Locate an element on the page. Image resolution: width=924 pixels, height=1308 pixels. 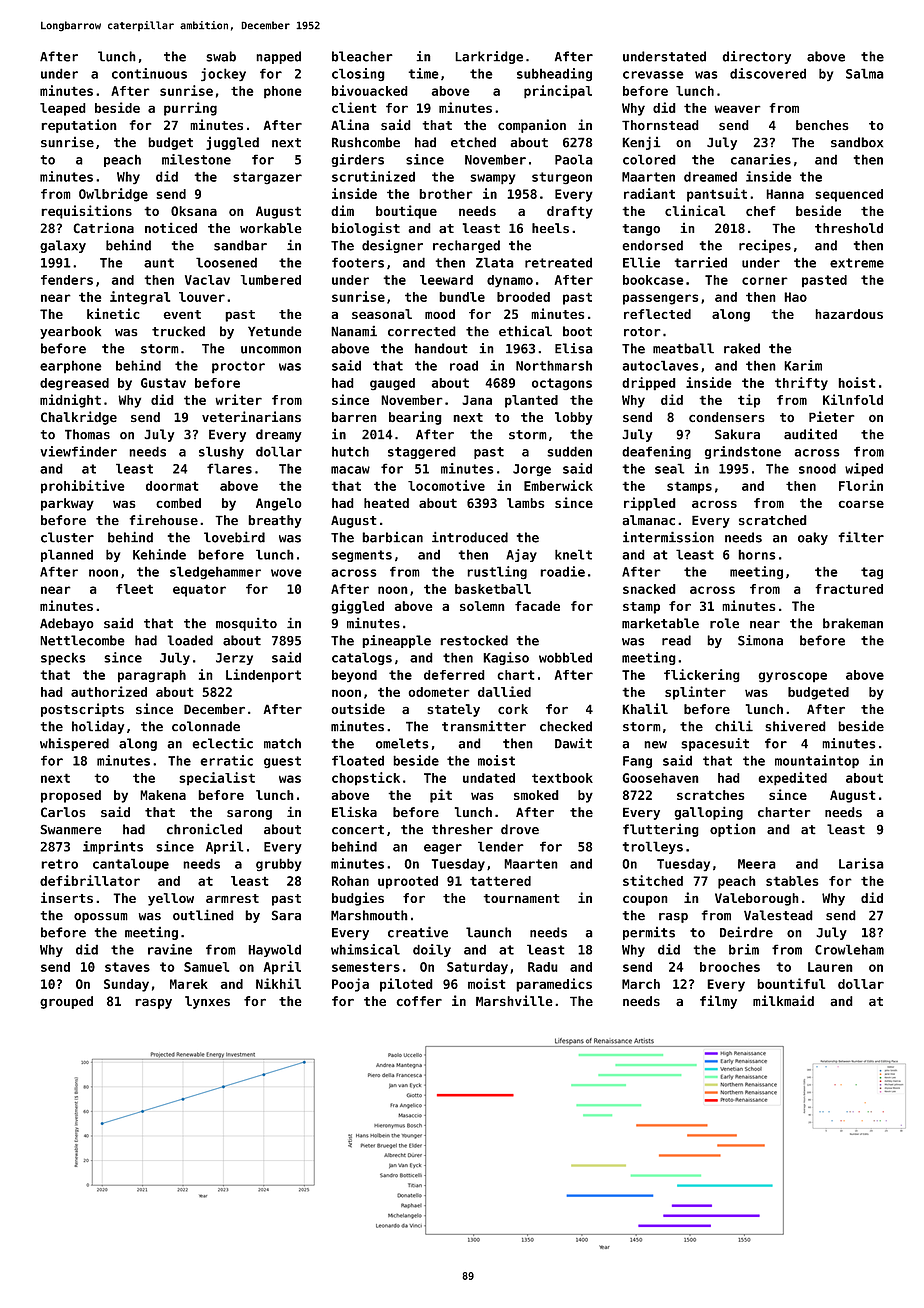
milkmaid is located at coordinates (783, 1001).
